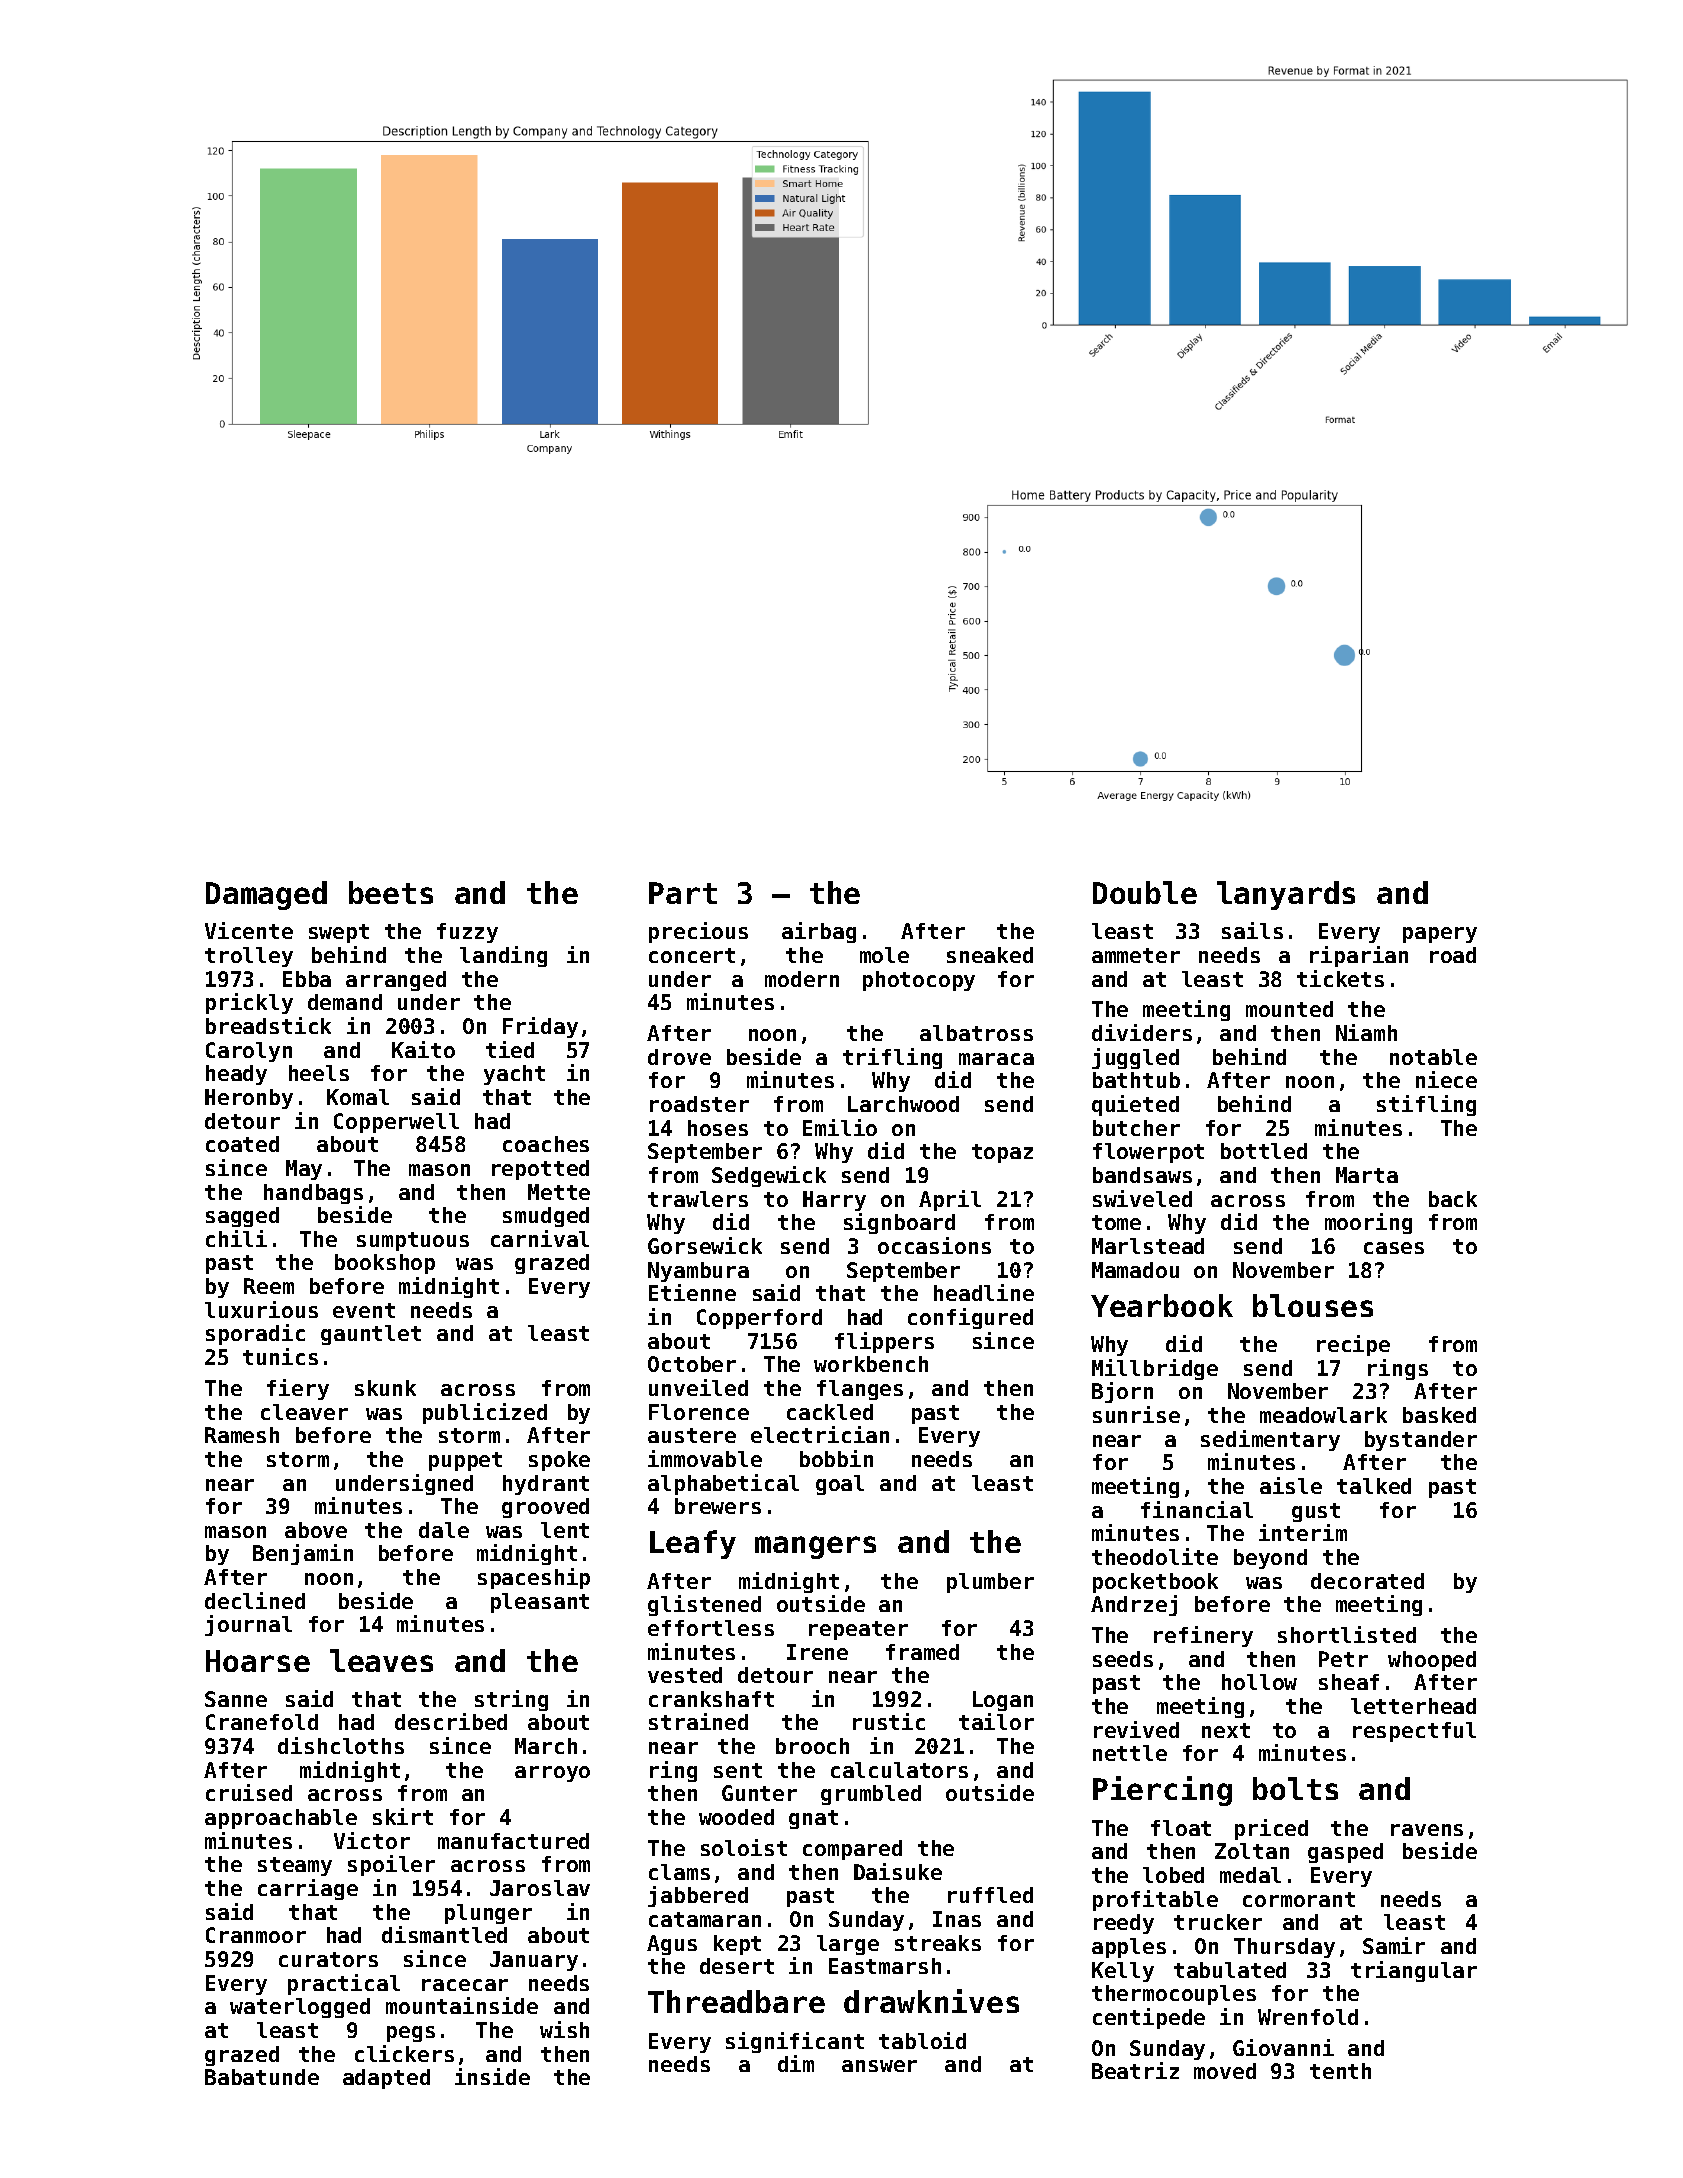 This screenshot has width=1683, height=2178. I want to click on Leafy, so click(693, 1544).
